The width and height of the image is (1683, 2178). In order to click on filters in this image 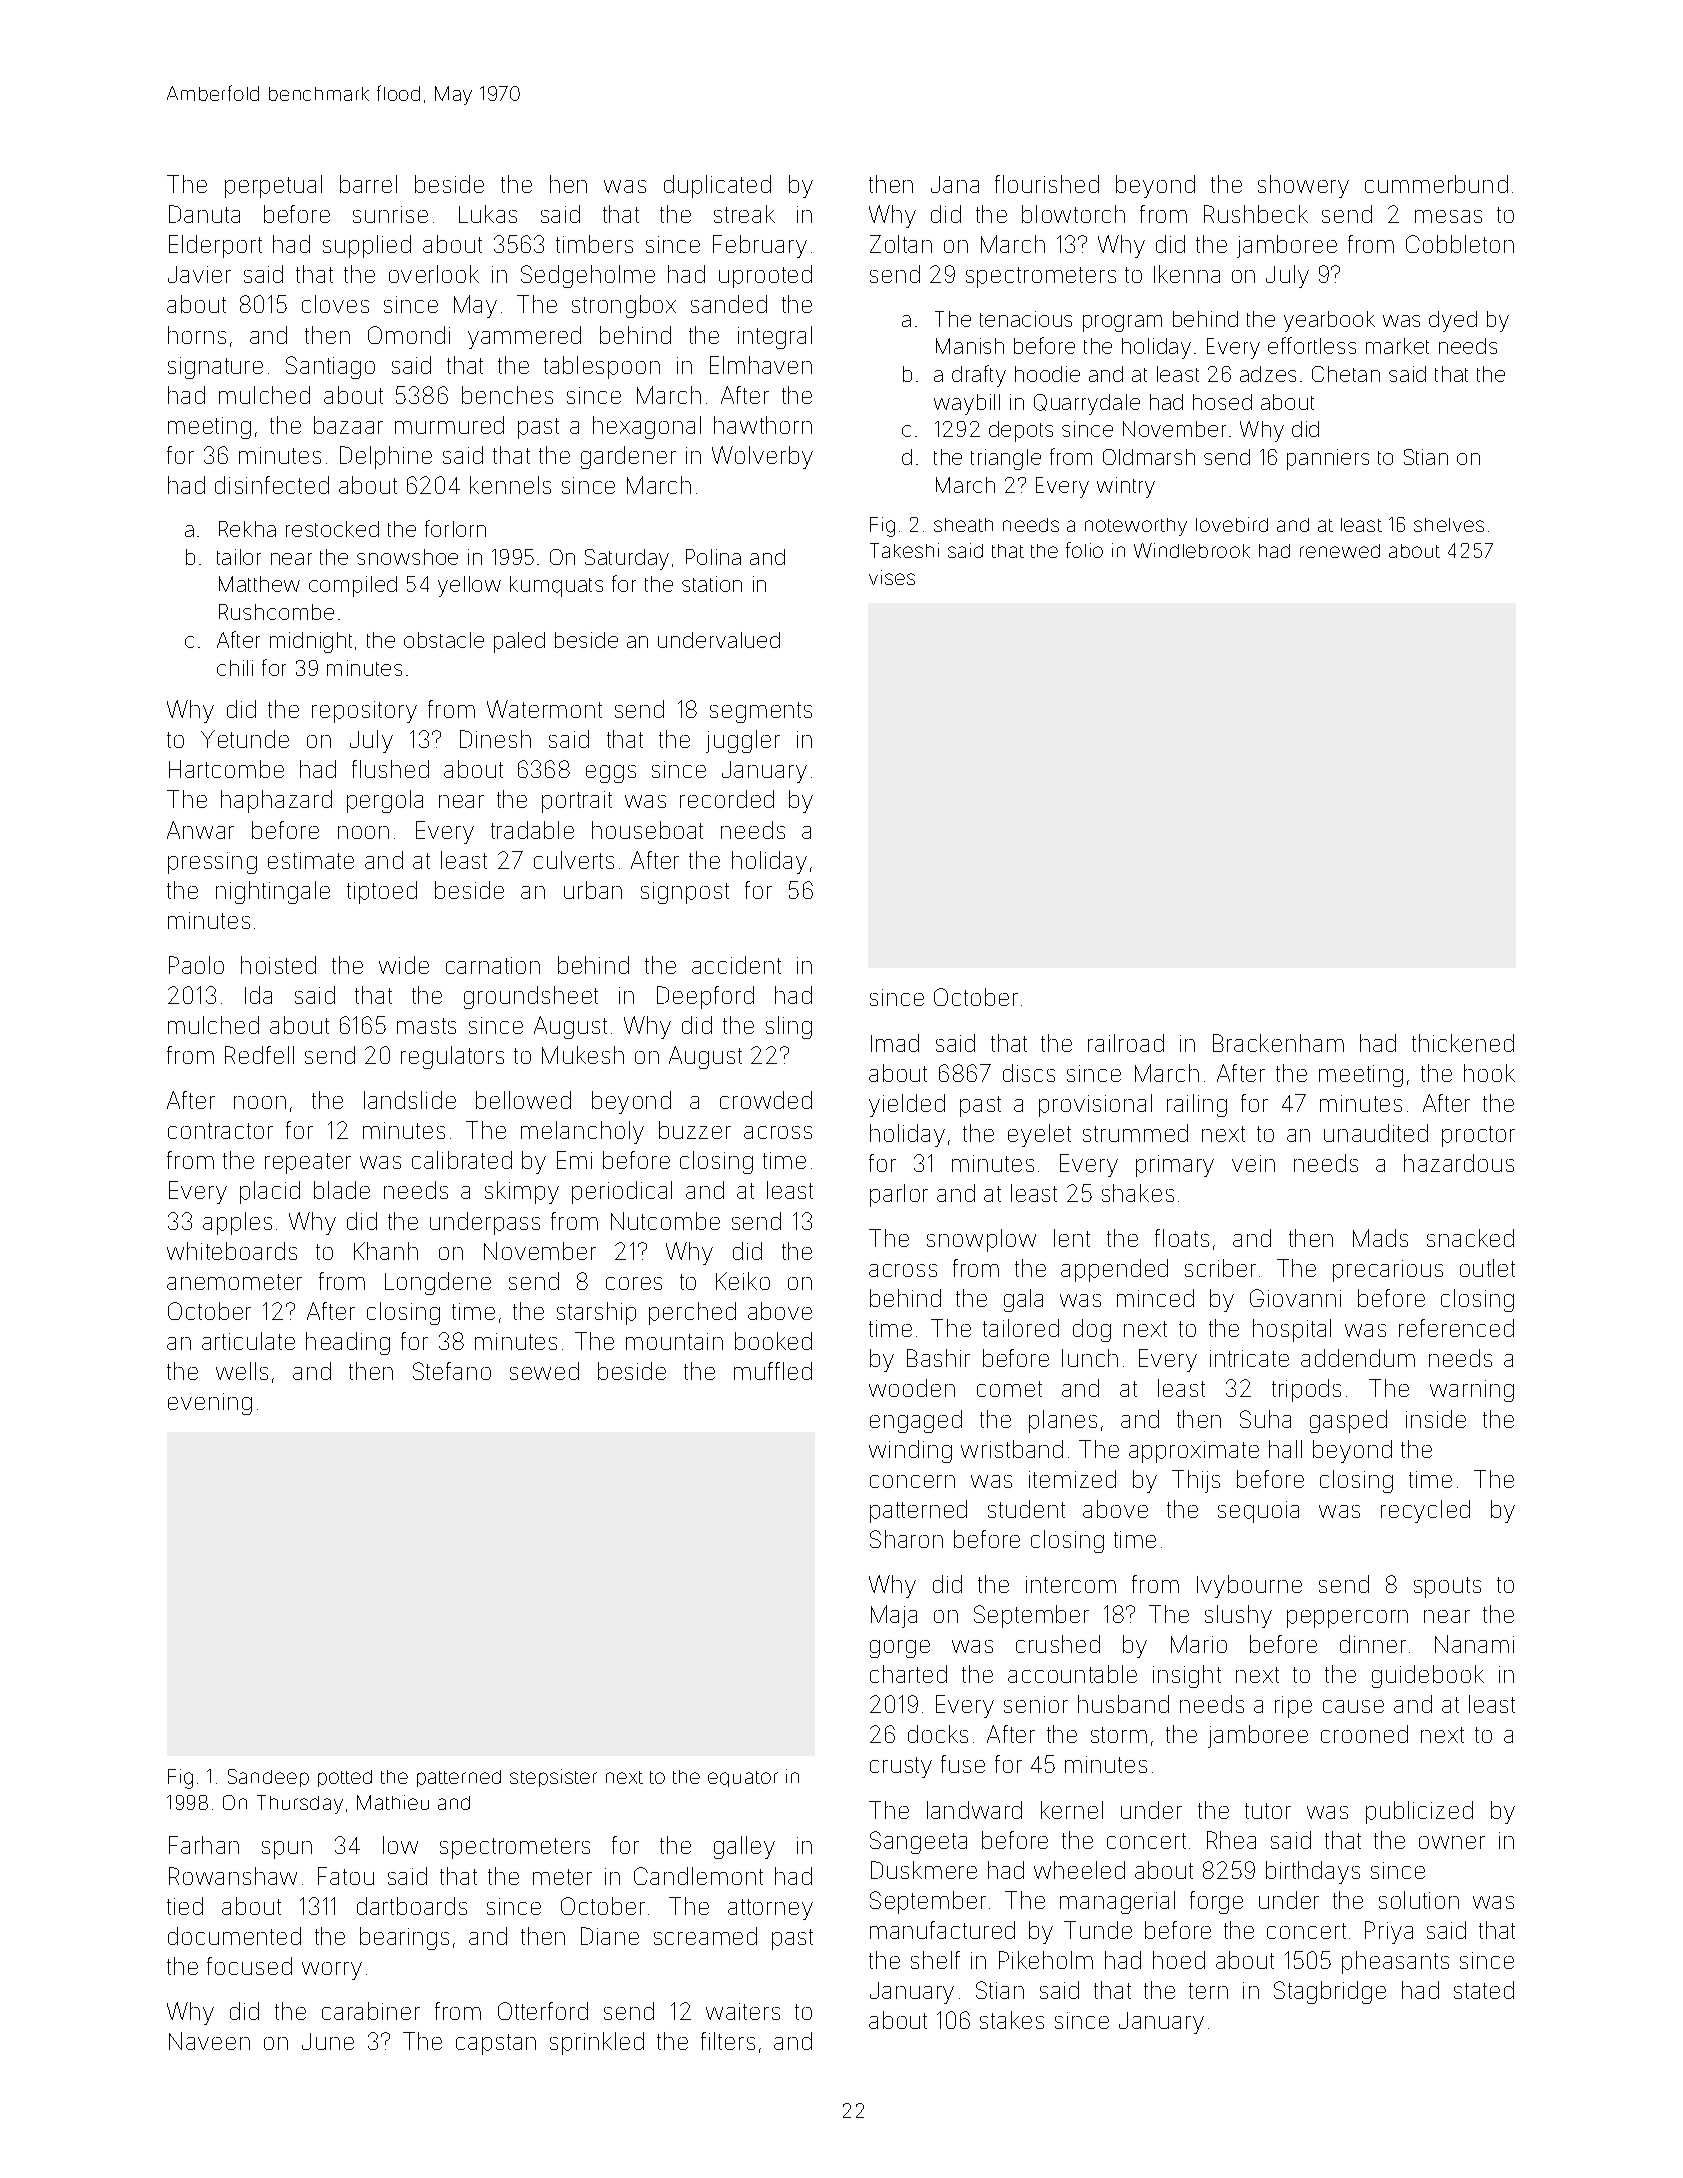, I will do `click(728, 2041)`.
